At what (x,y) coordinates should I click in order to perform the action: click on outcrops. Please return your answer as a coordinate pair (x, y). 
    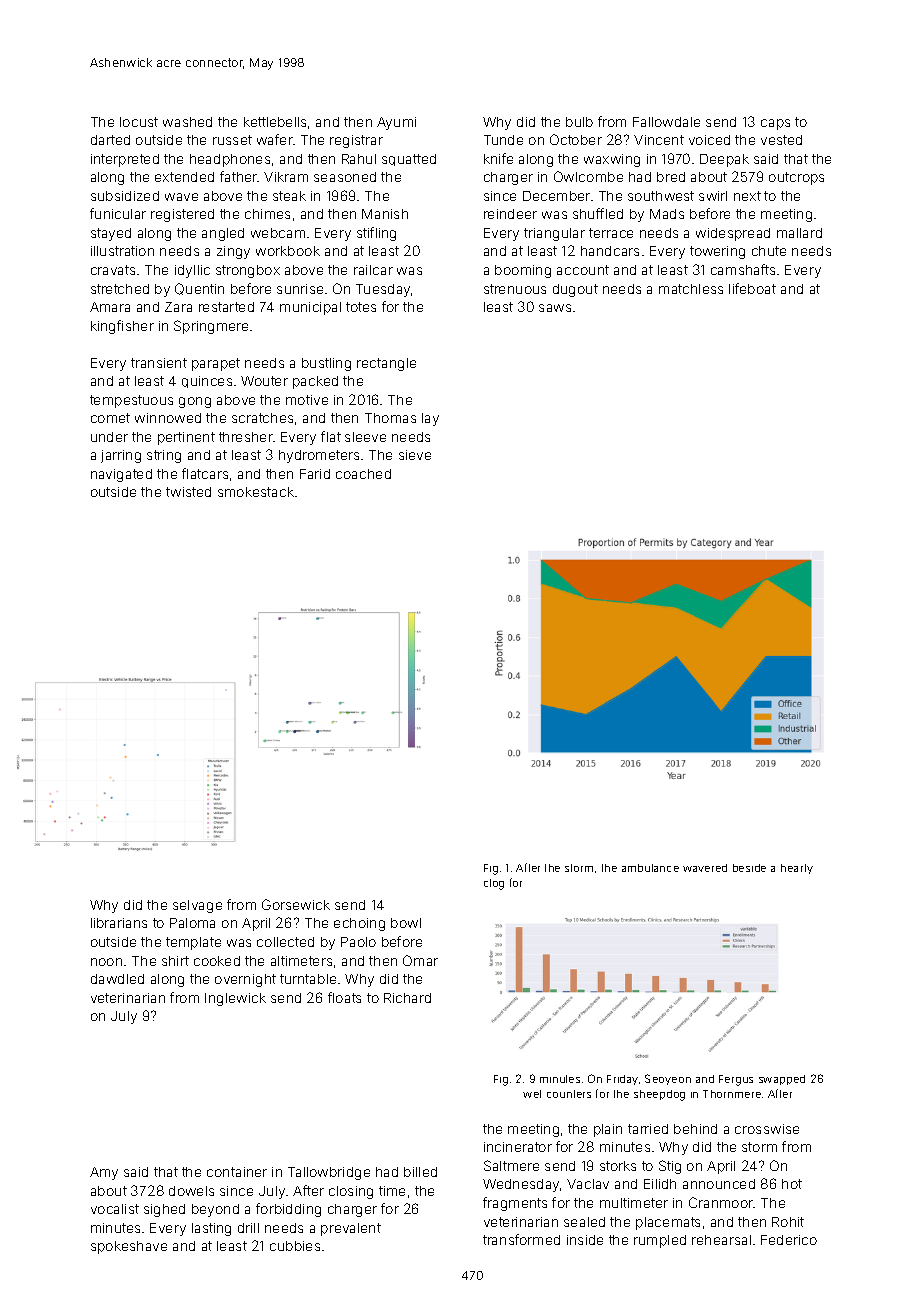
    Looking at the image, I should click on (796, 178).
